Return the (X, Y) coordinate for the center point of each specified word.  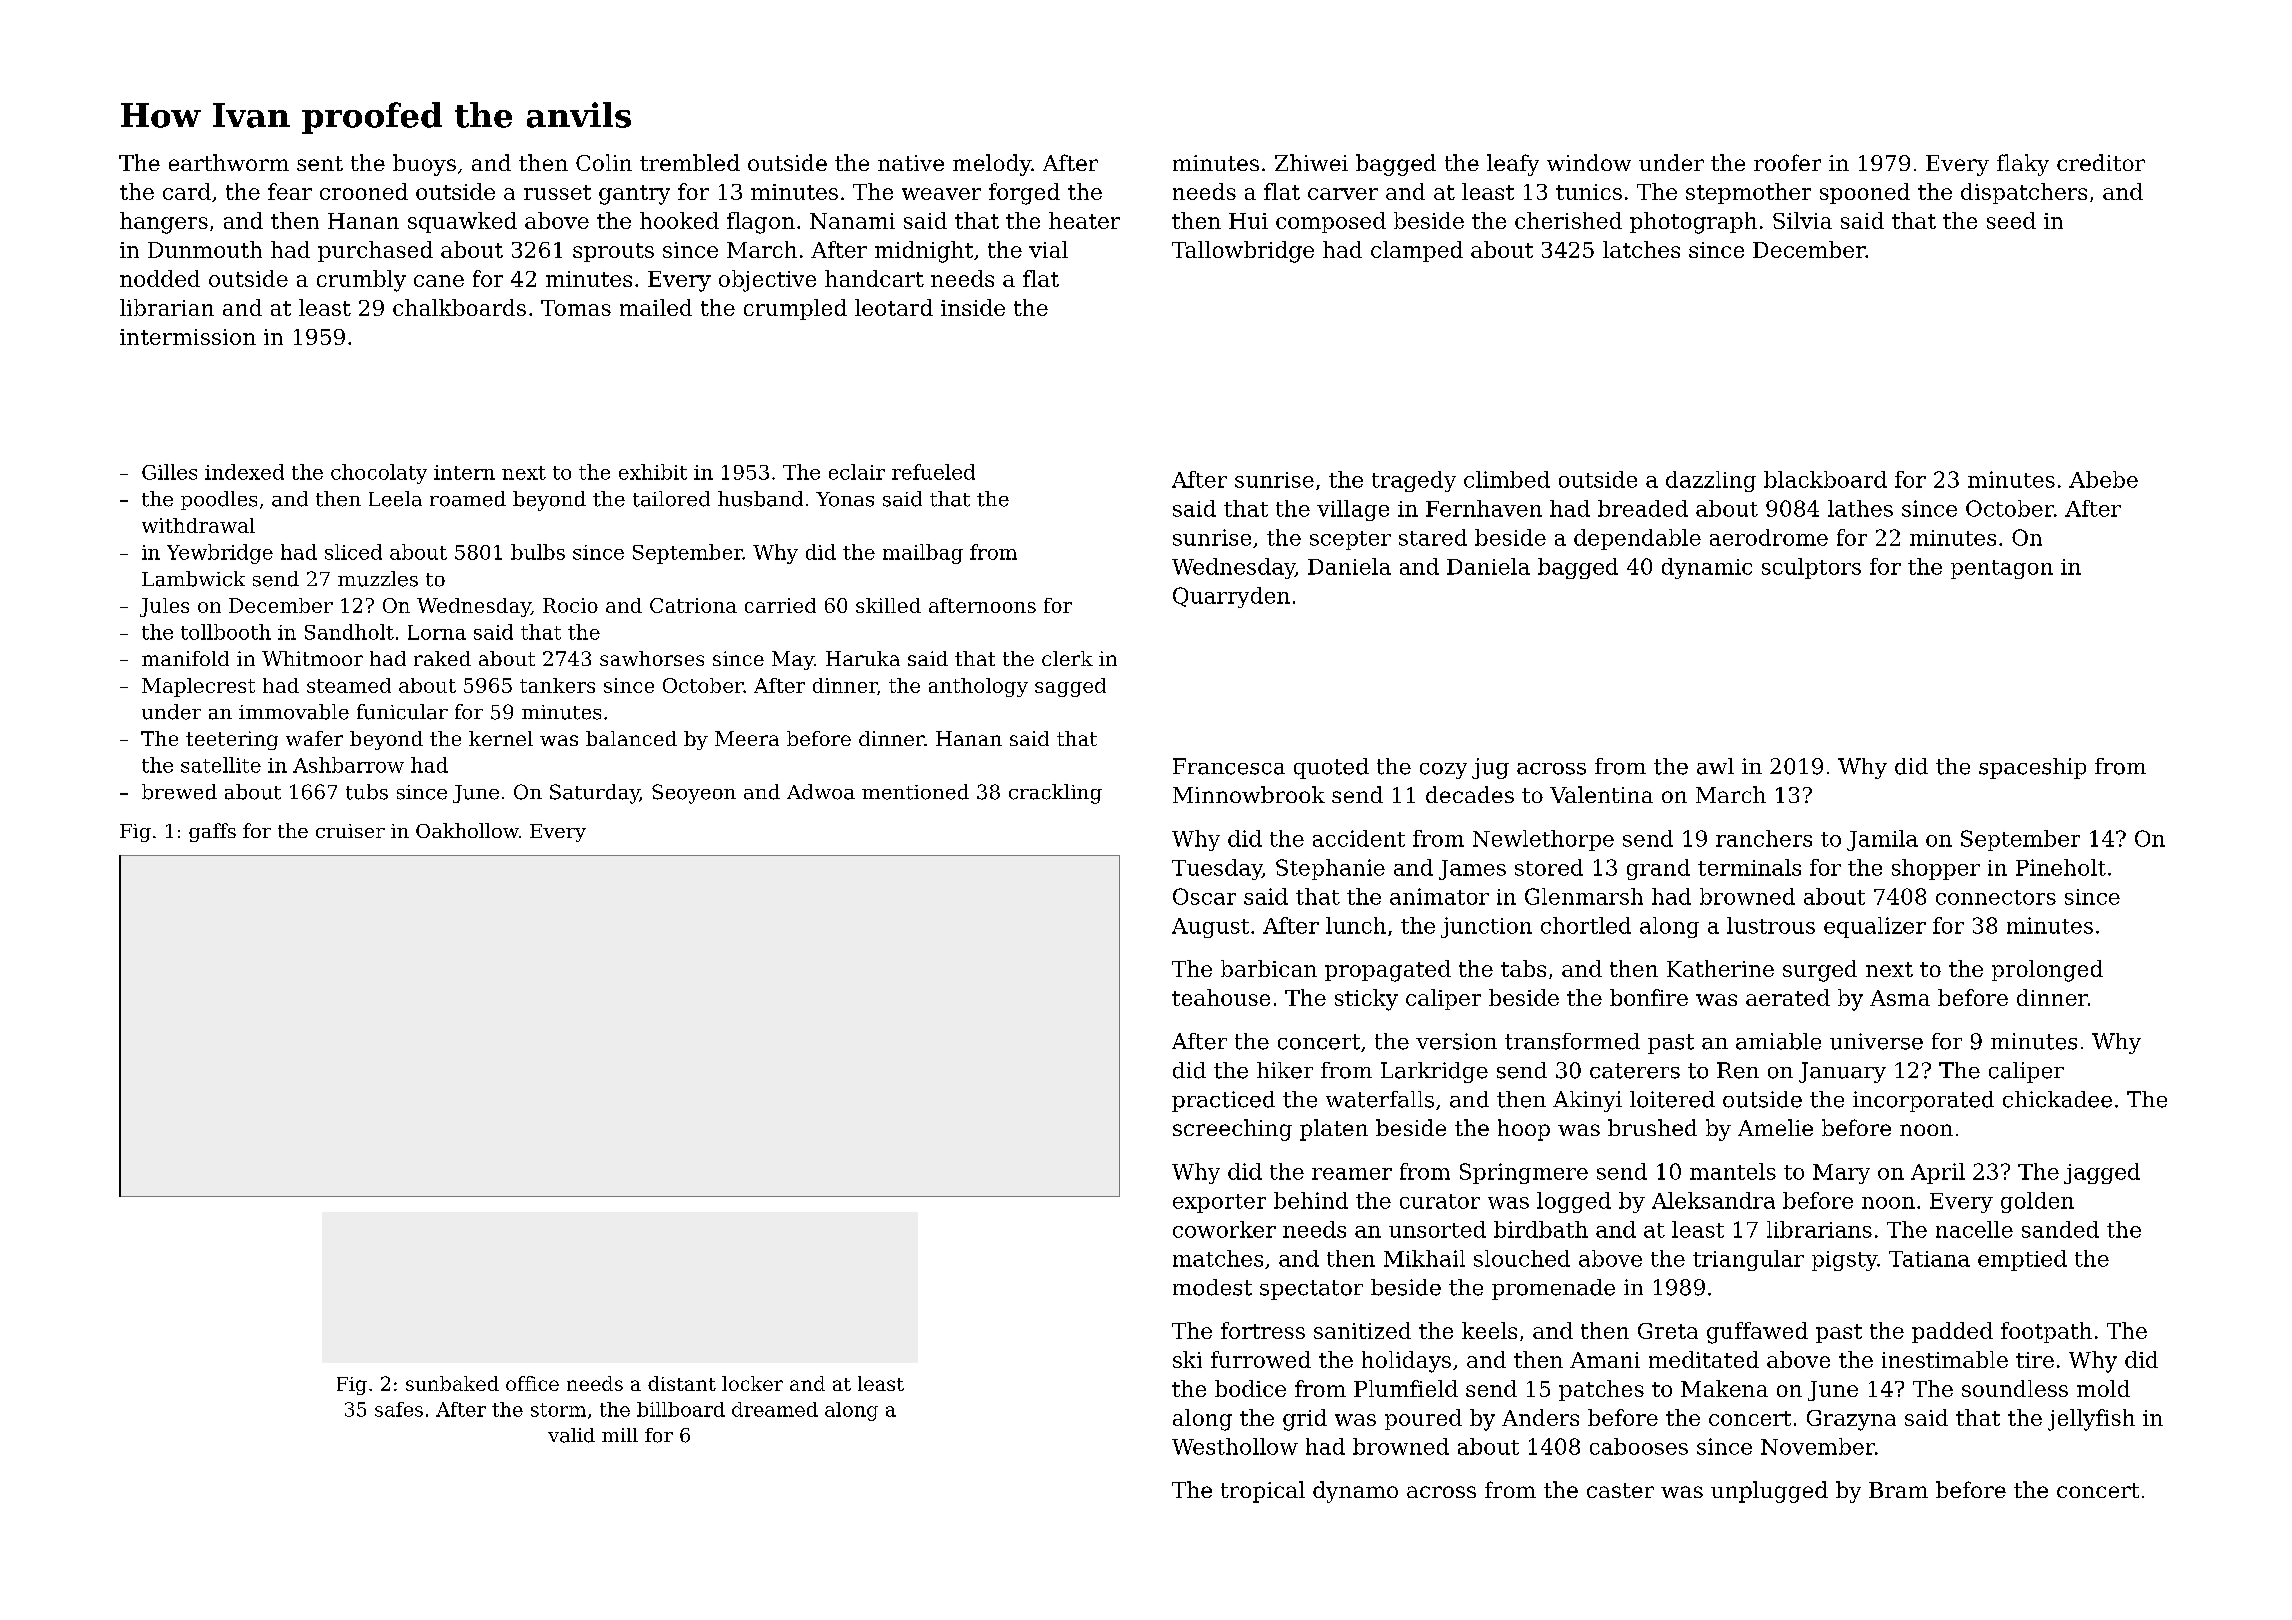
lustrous (1771, 925)
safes (399, 1409)
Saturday (595, 794)
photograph (1693, 223)
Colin (604, 162)
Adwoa (821, 792)
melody (992, 165)
